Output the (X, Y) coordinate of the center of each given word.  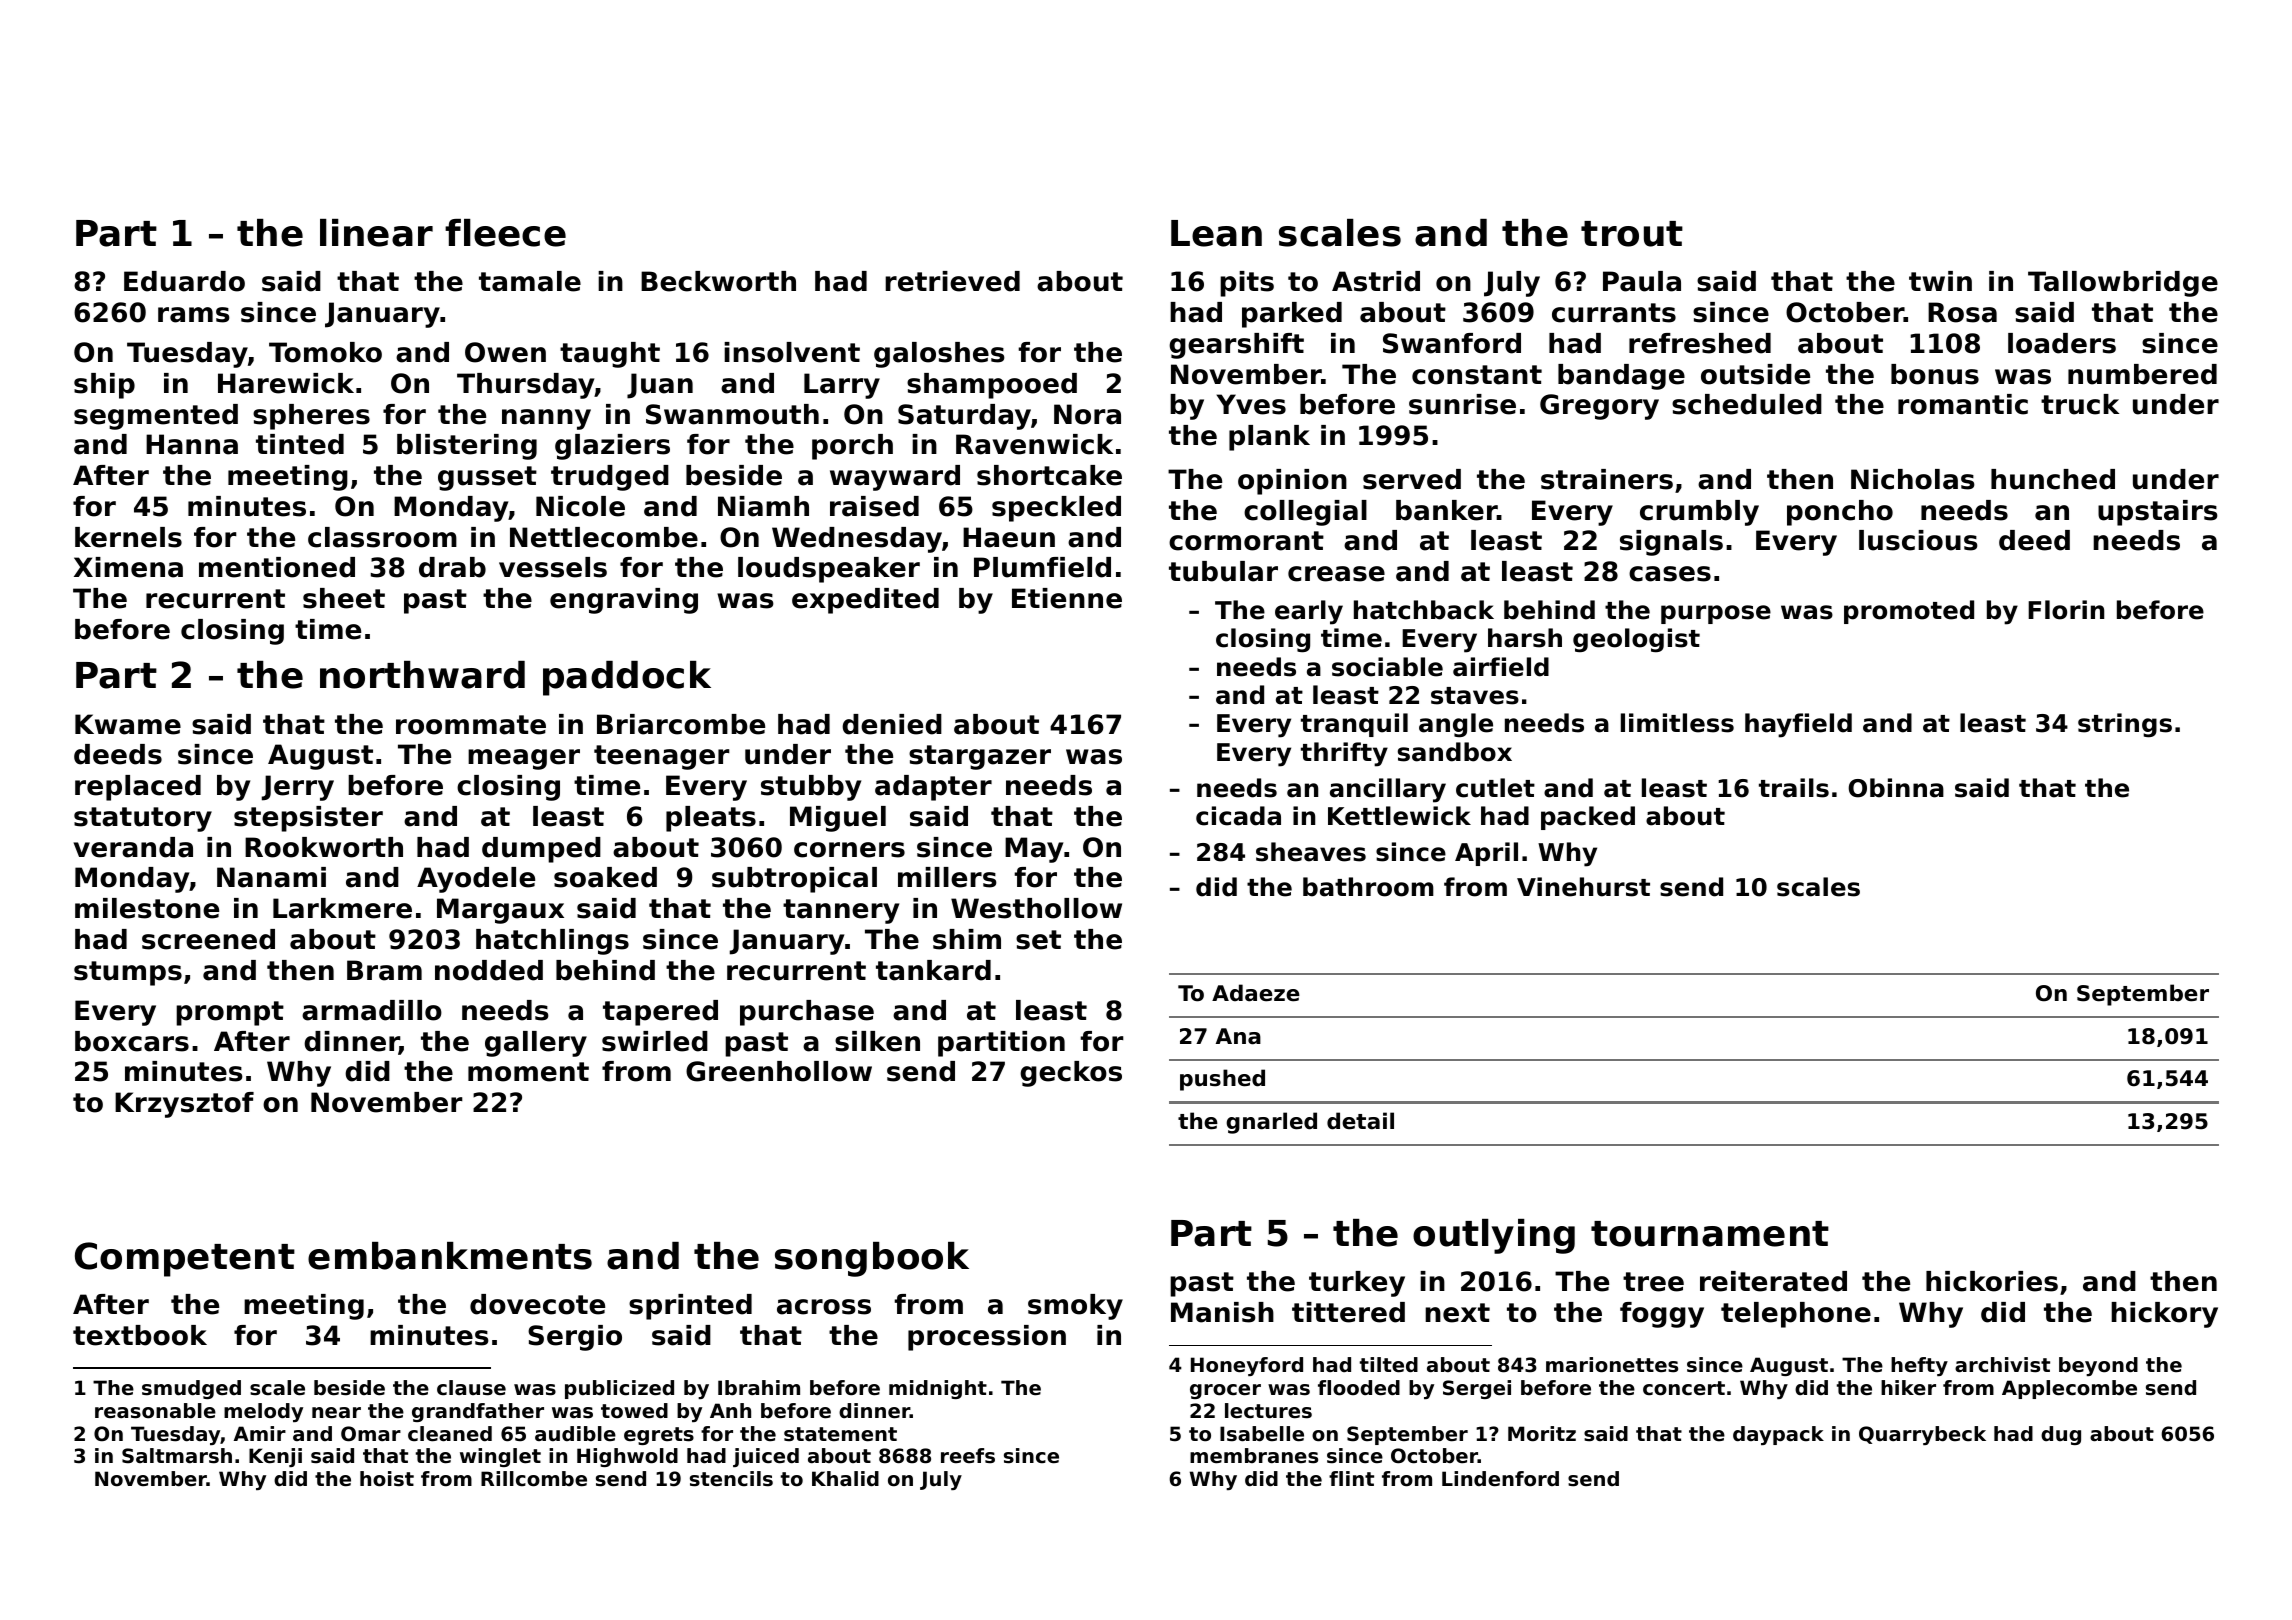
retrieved (952, 281)
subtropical (794, 880)
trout (1632, 234)
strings (2125, 725)
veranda (133, 847)
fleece (505, 233)
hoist (387, 1479)
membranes (1254, 1456)
